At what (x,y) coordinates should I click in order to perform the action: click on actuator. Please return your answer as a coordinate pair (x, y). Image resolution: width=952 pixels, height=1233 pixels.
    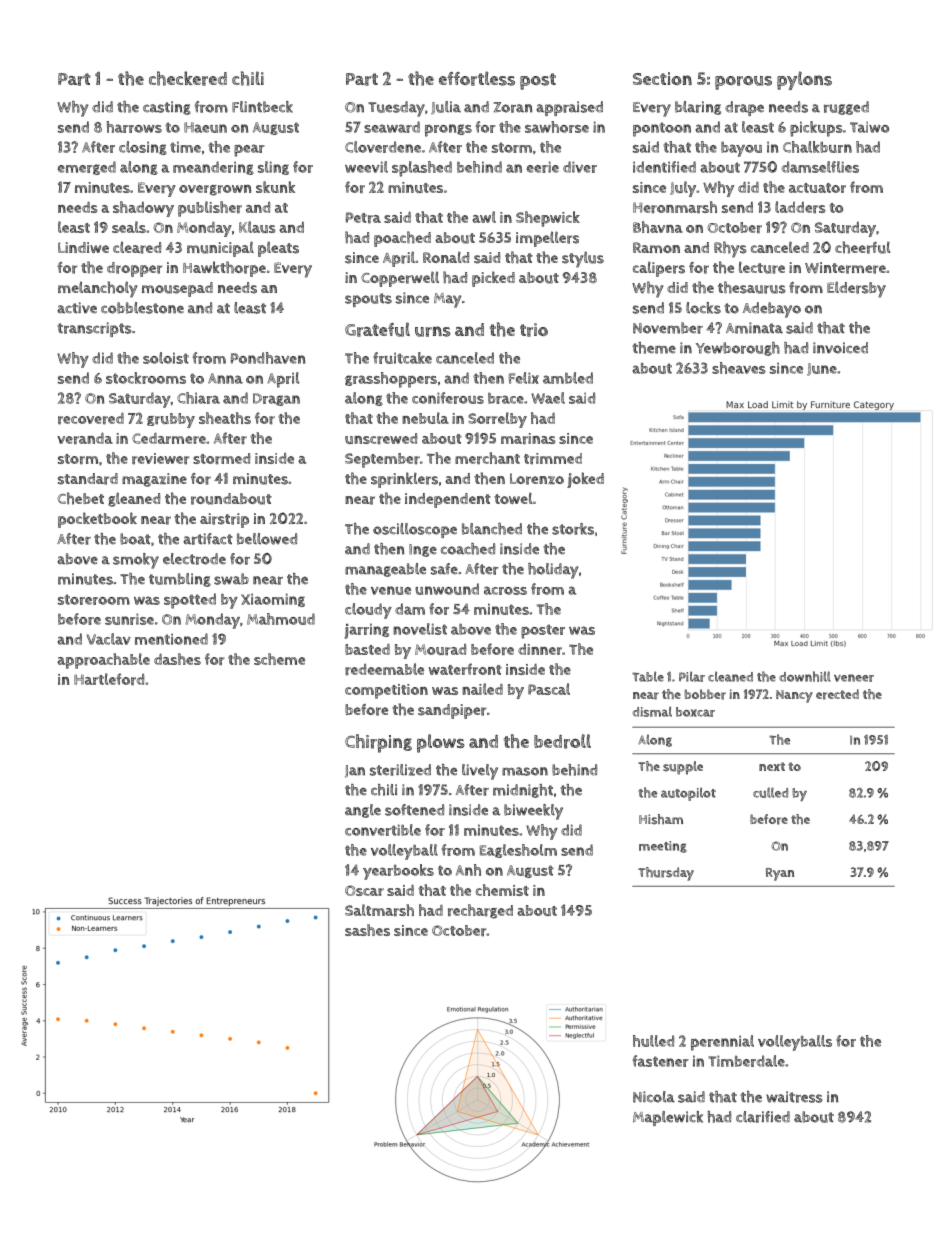
    Looking at the image, I should click on (817, 188).
